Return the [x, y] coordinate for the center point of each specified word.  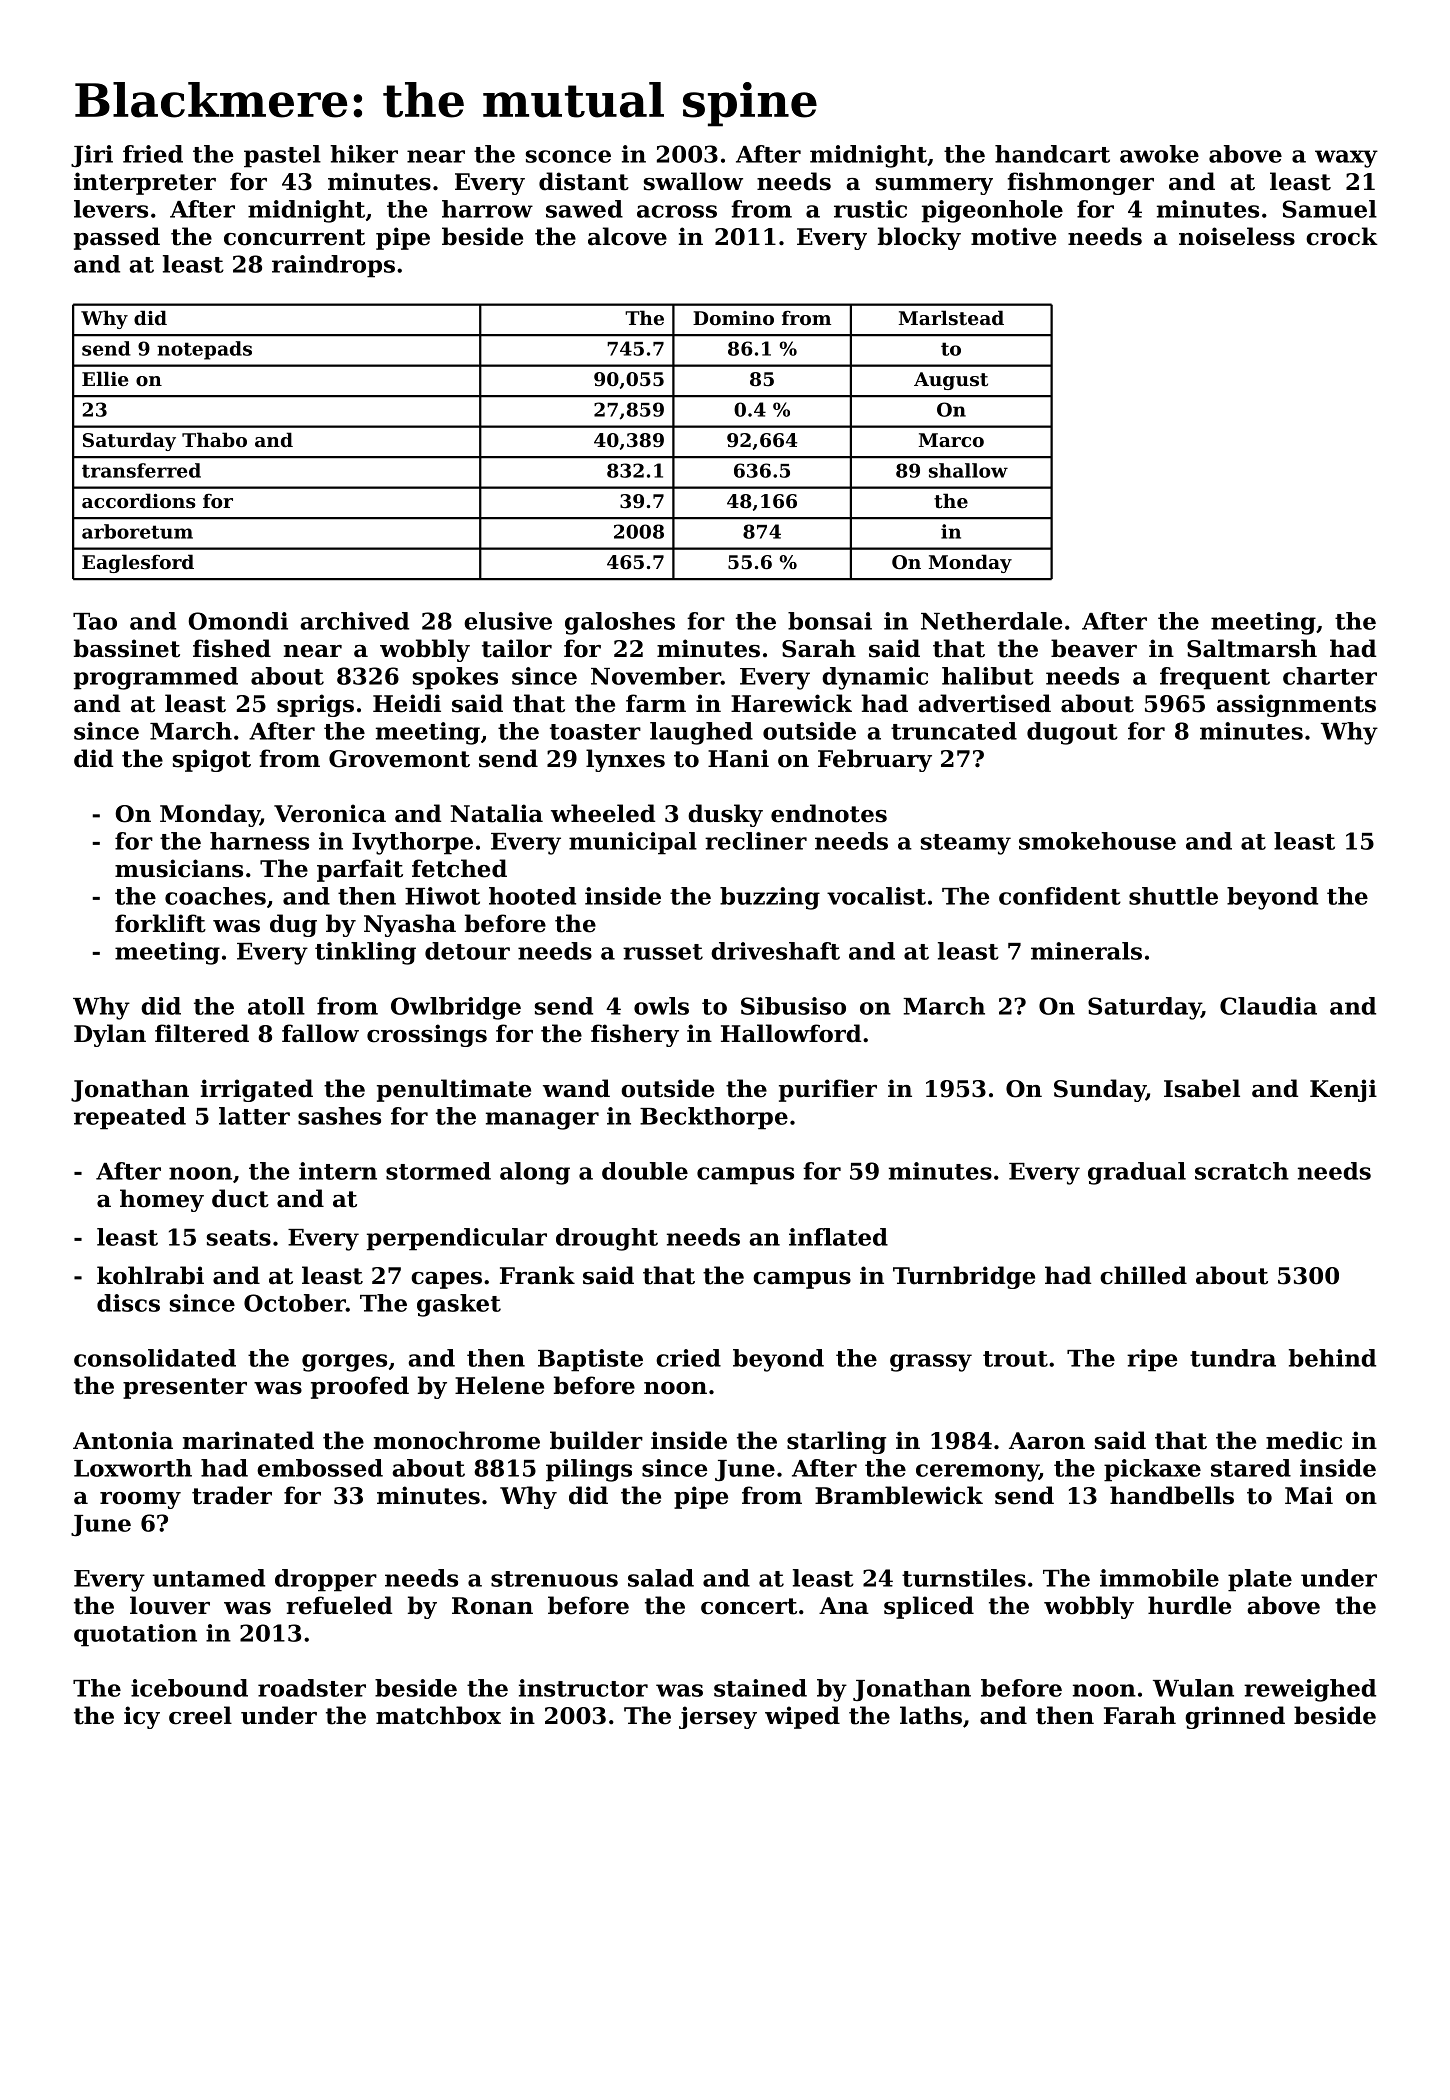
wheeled [603, 813]
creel [200, 1715]
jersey [718, 1717]
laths [931, 1715]
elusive [508, 621]
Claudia [1268, 1006]
